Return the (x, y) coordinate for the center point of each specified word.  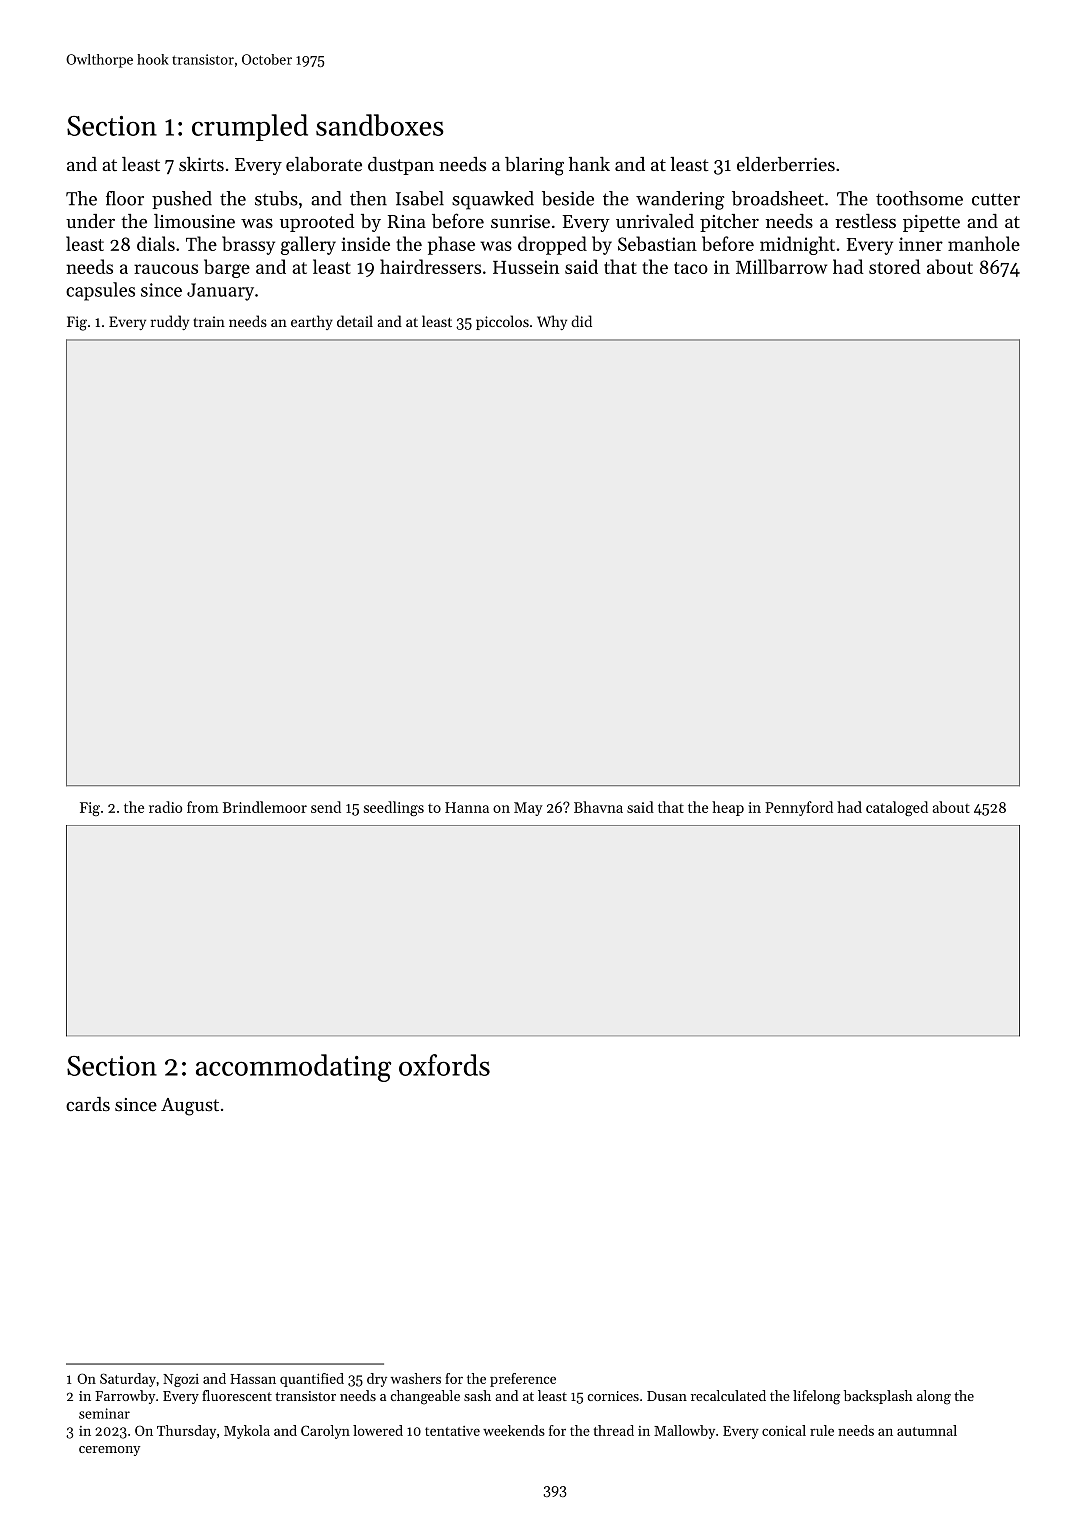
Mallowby (684, 1432)
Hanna (467, 807)
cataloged (897, 808)
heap (728, 808)
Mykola (247, 1432)
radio (165, 807)
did (581, 321)
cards (88, 1104)
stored (895, 266)
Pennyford (799, 808)
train (209, 321)
